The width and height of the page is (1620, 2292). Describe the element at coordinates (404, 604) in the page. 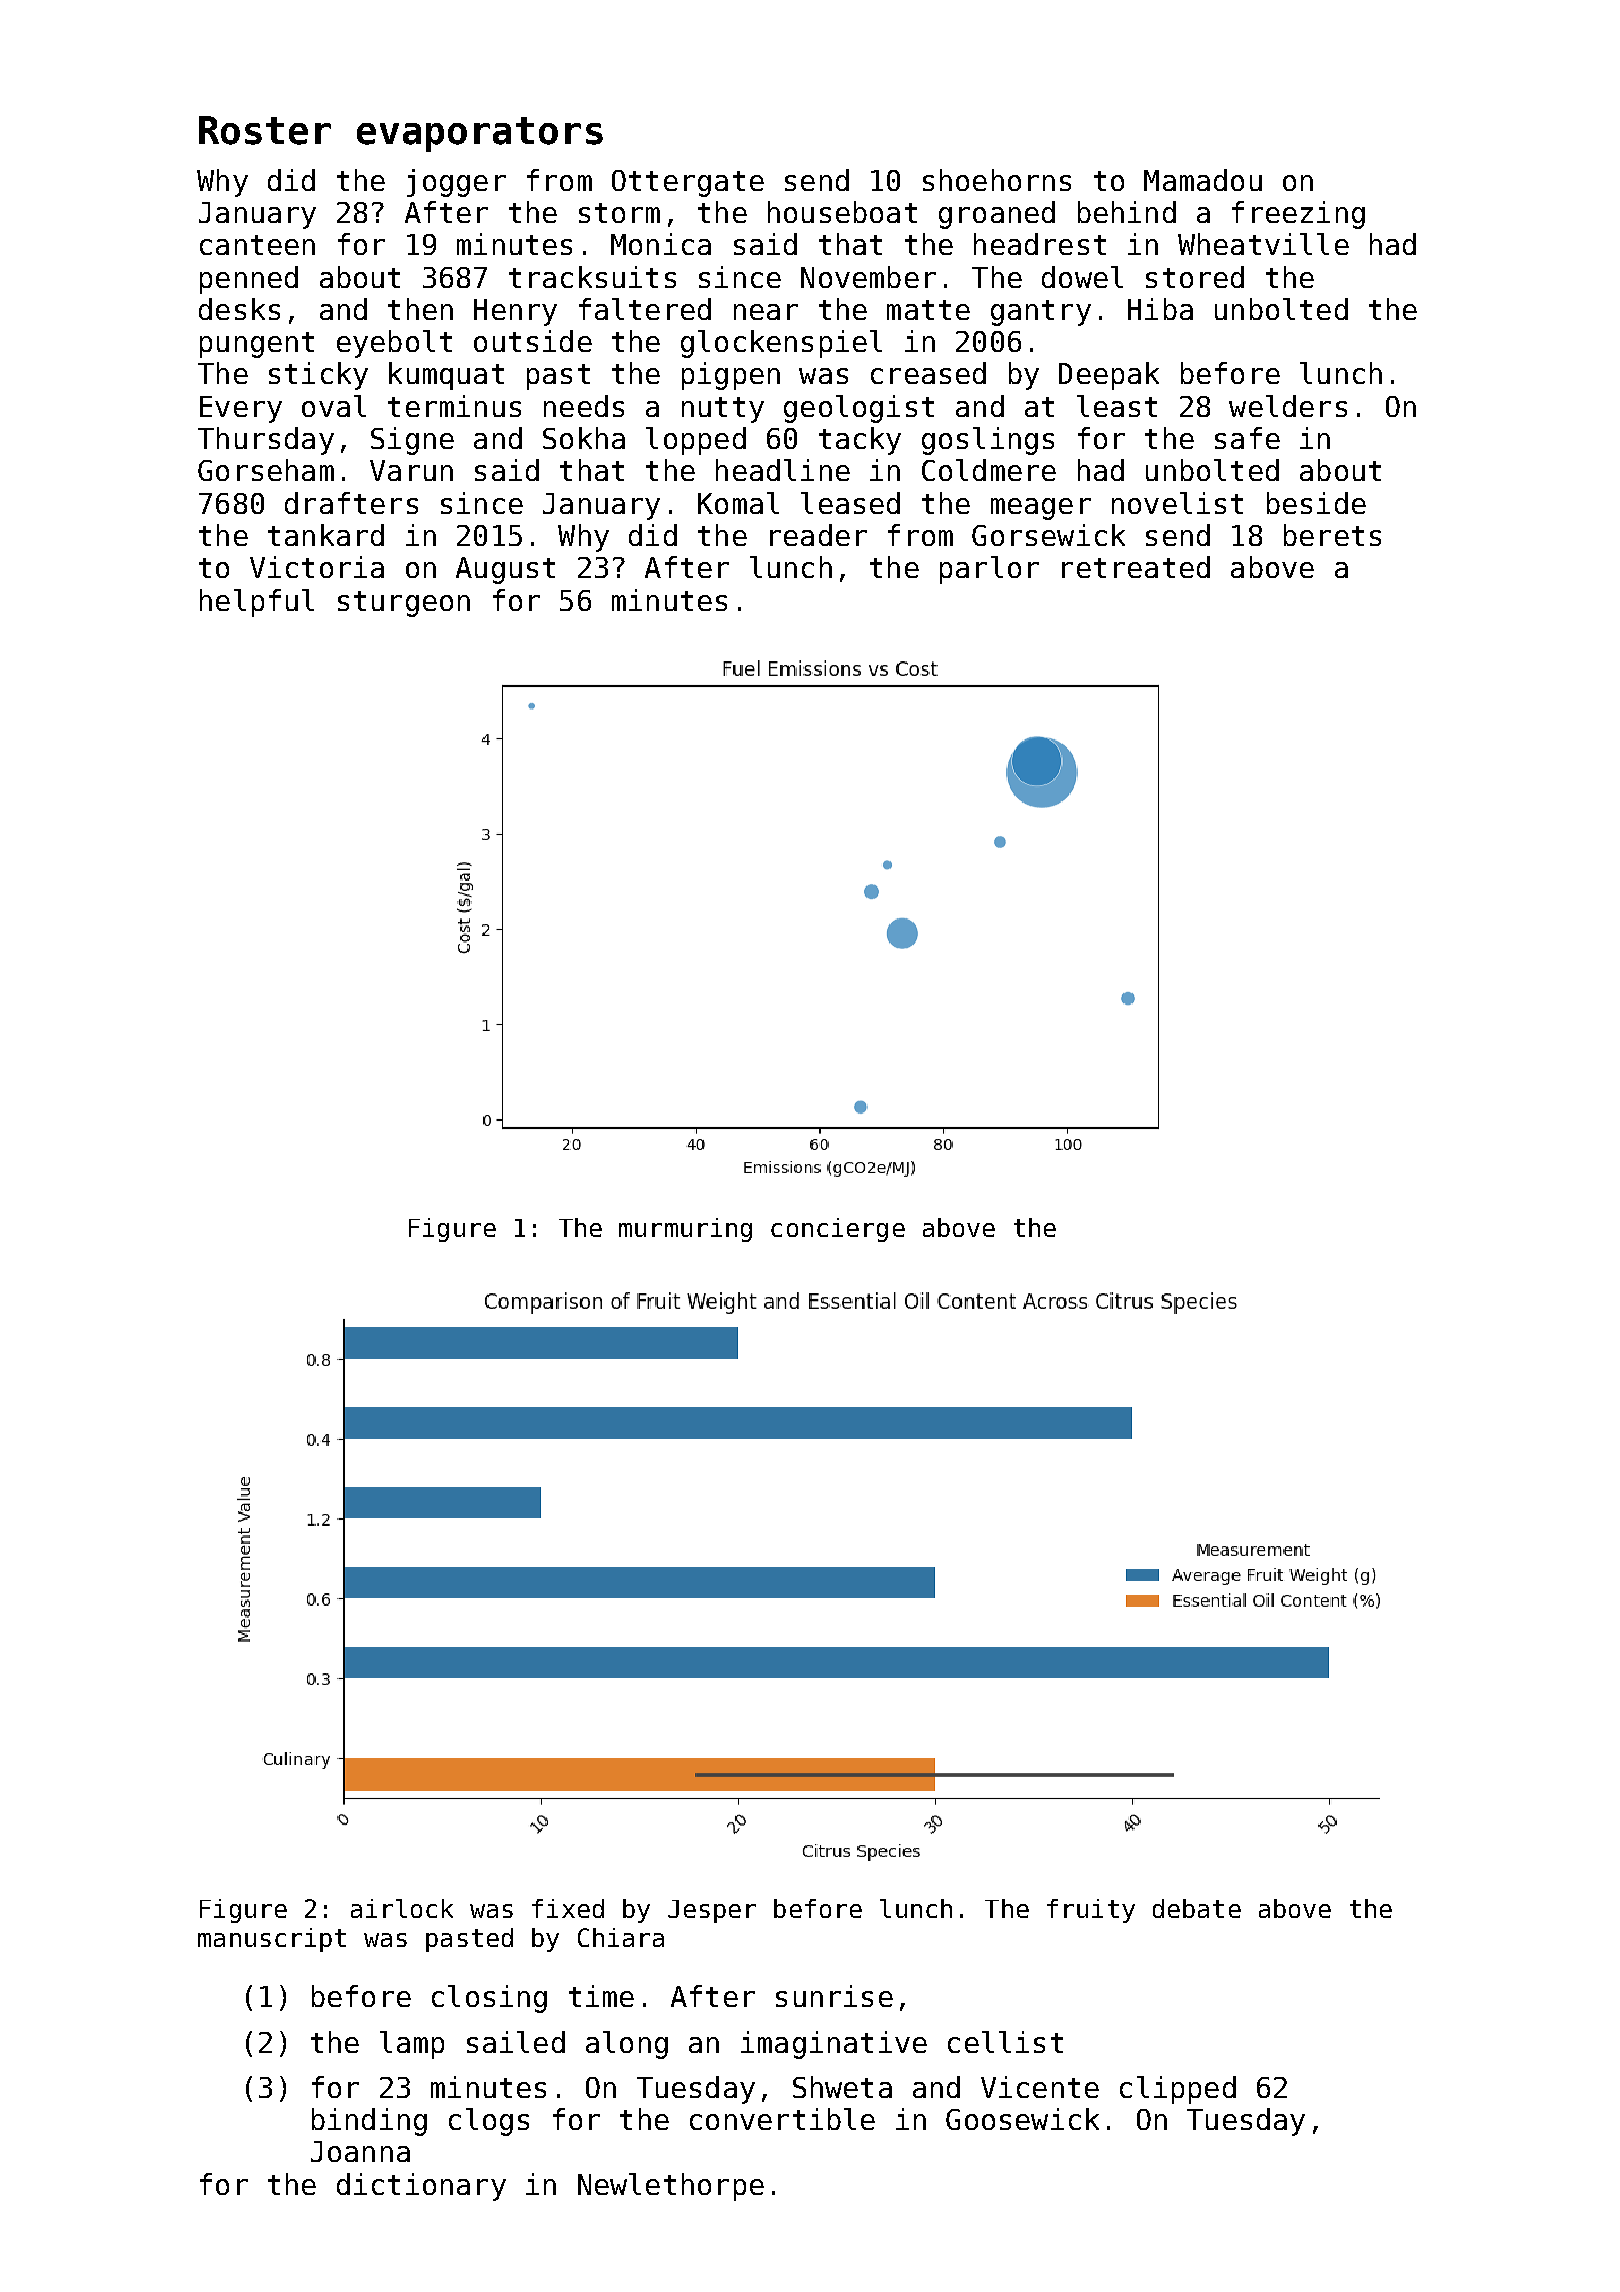

I see `sturgeon` at that location.
